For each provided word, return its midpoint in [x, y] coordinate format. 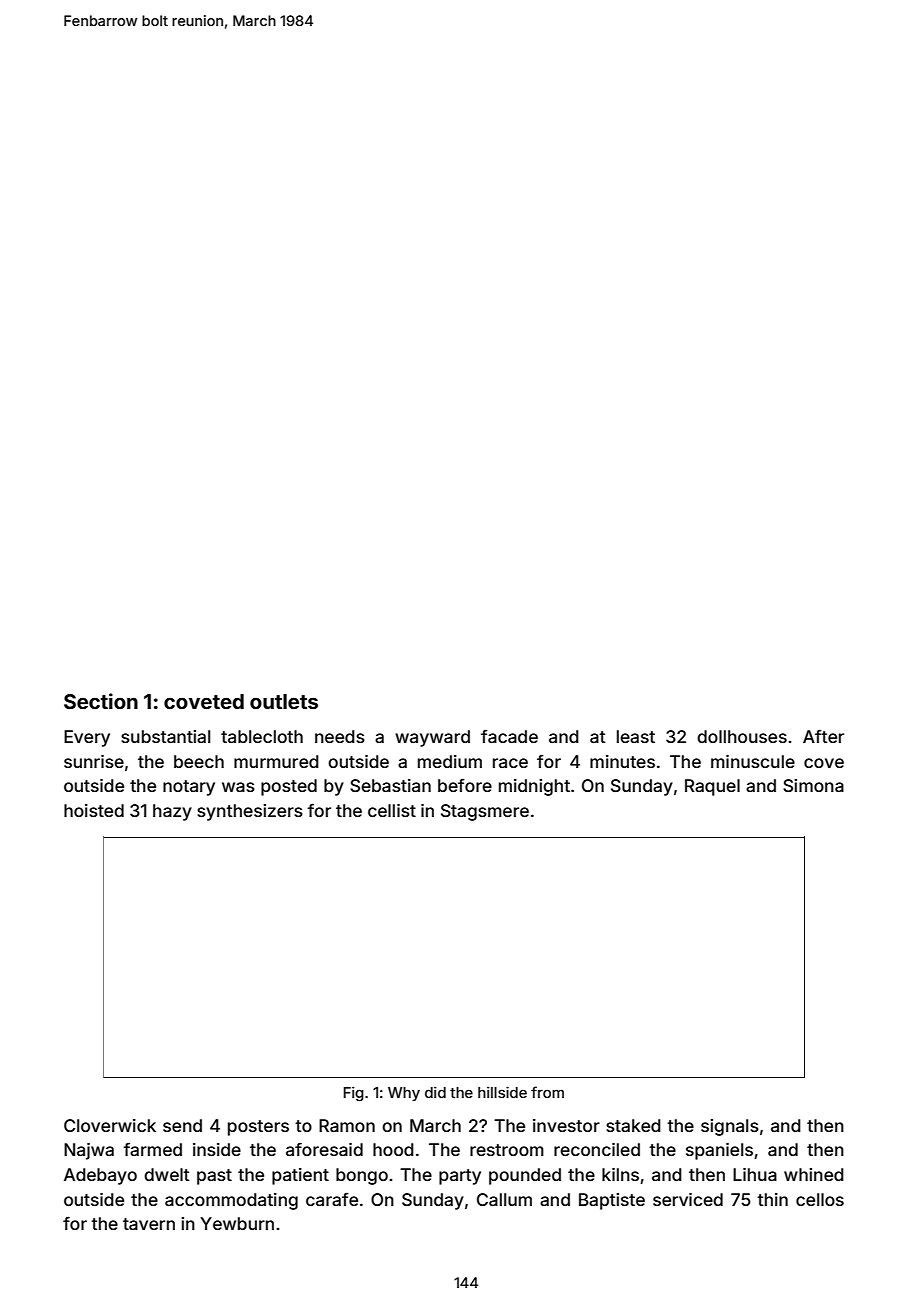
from [547, 1092]
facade [509, 736]
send [182, 1125]
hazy [172, 812]
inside [217, 1149]
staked [633, 1125]
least [636, 736]
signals [730, 1127]
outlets [284, 701]
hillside [502, 1092]
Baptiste [612, 1201]
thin [772, 1199]
